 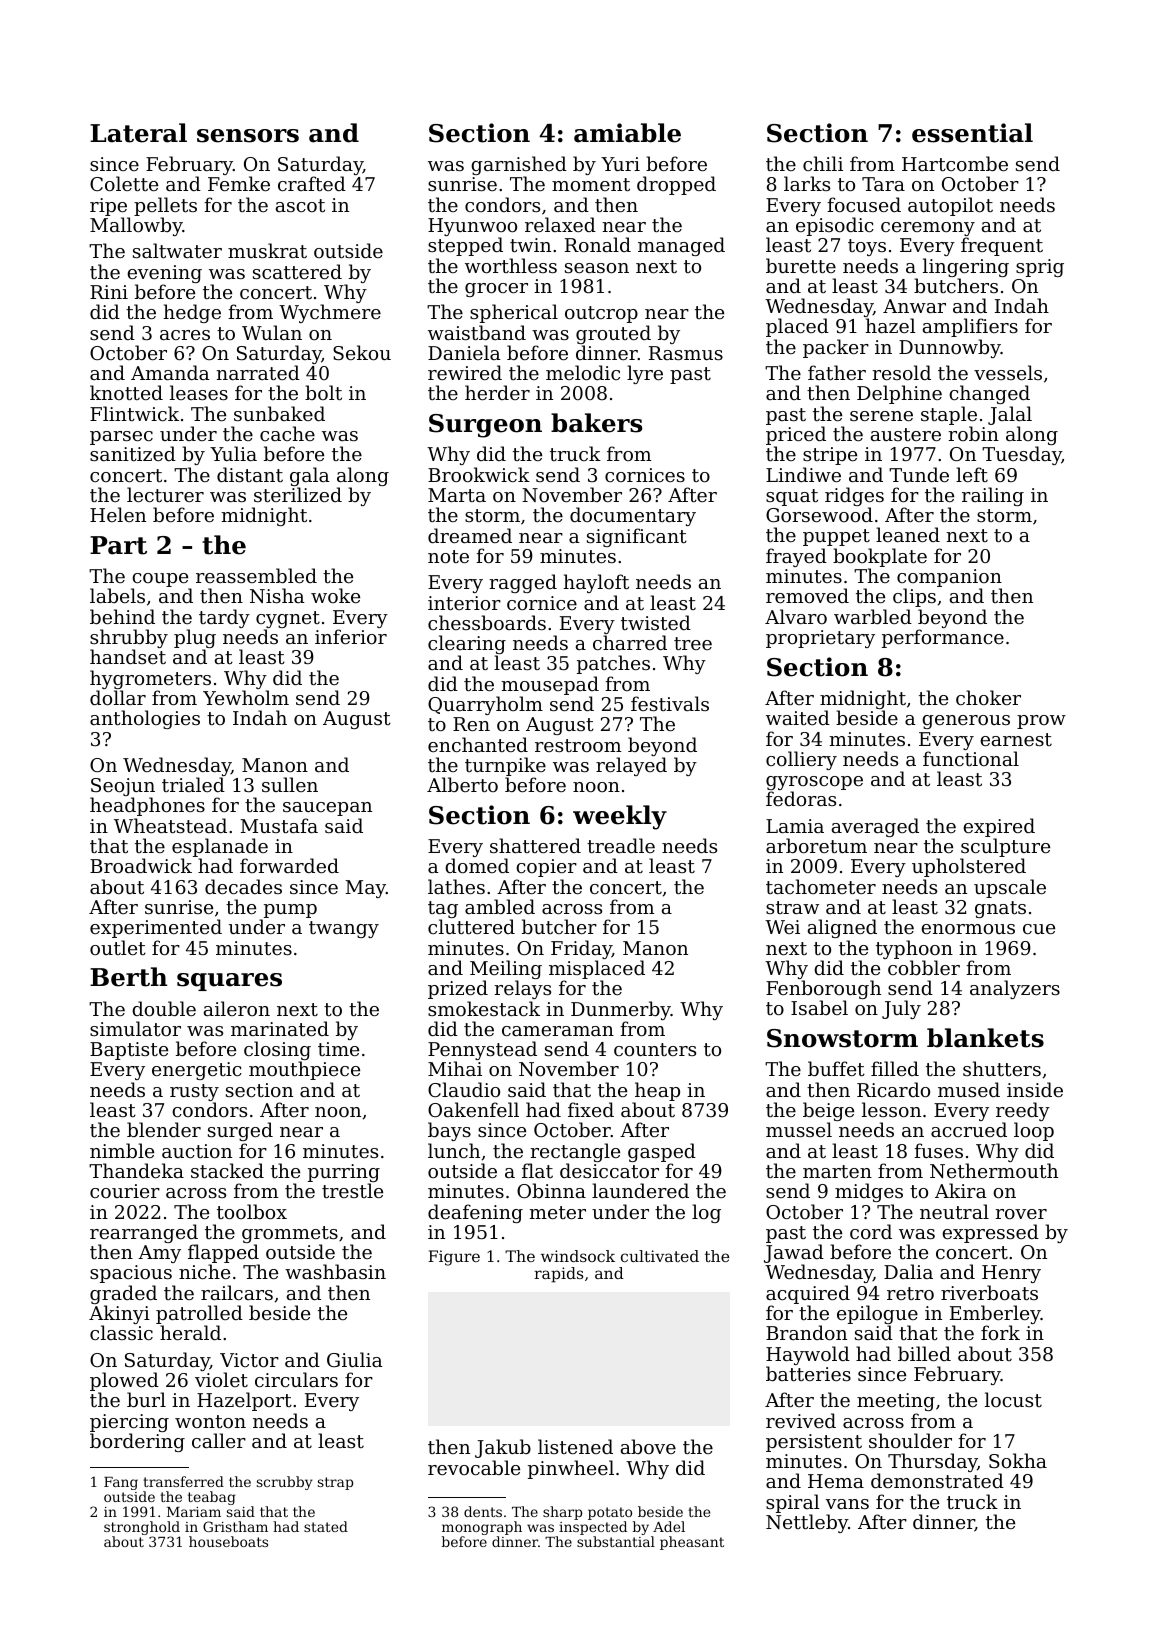 What do you see at coordinates (633, 516) in the screenshot?
I see `documentary` at bounding box center [633, 516].
